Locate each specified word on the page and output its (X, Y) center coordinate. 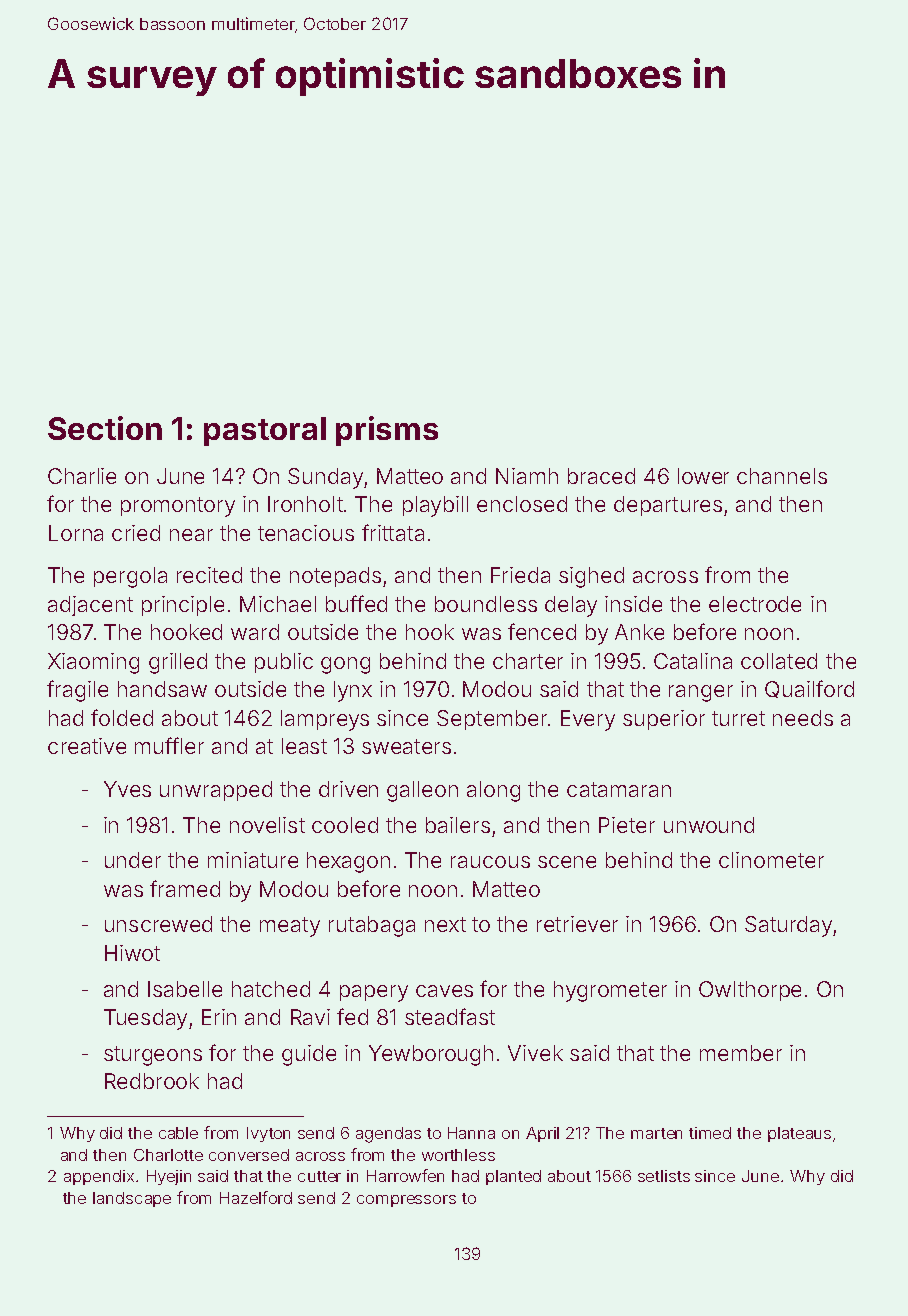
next (445, 924)
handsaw (162, 689)
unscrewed (158, 924)
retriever (577, 924)
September (492, 720)
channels (782, 476)
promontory (178, 507)
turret (738, 718)
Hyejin (169, 1177)
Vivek (535, 1053)
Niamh (527, 476)
